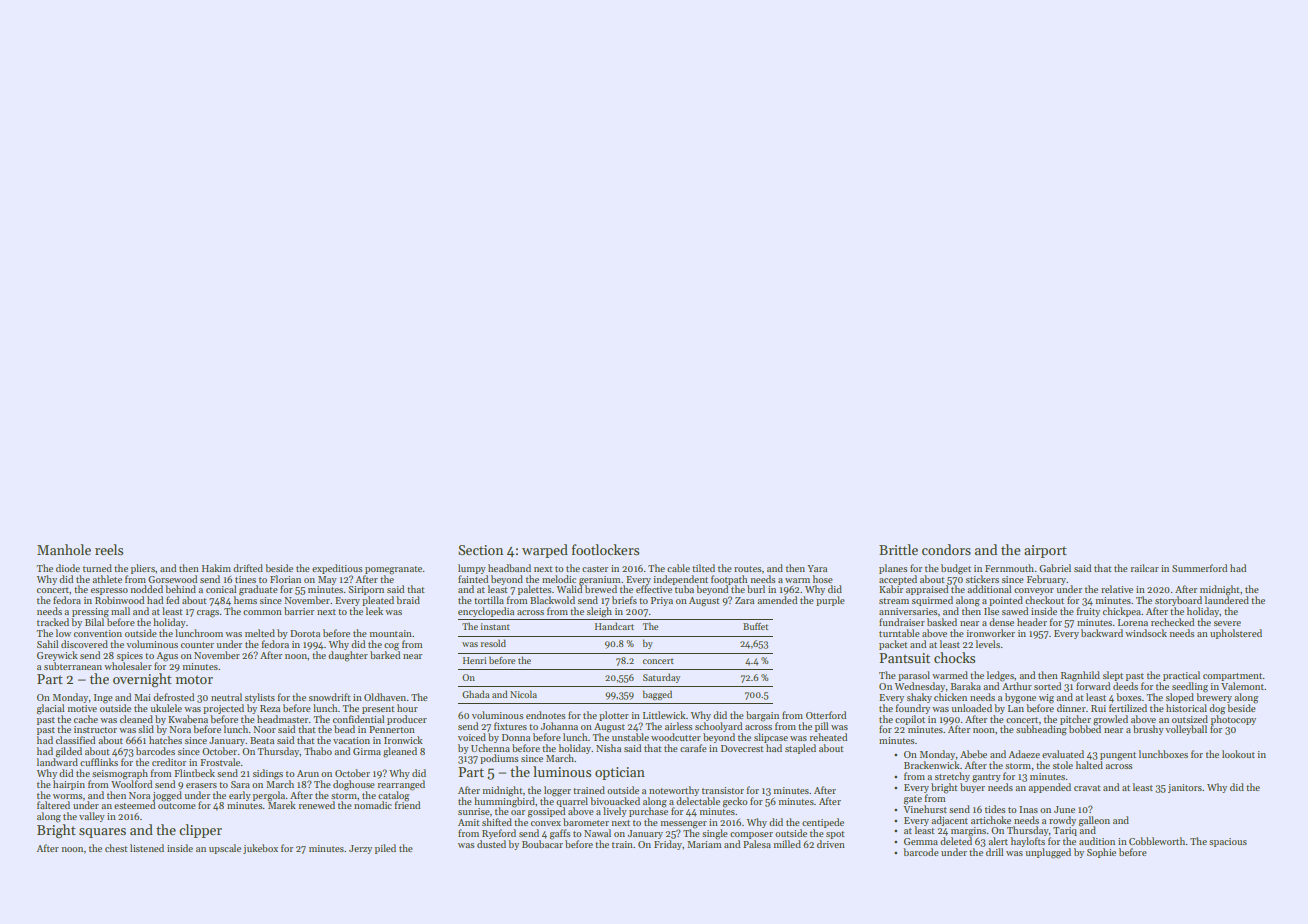  Describe the element at coordinates (552, 600) in the screenshot. I see `Blackwold` at that location.
